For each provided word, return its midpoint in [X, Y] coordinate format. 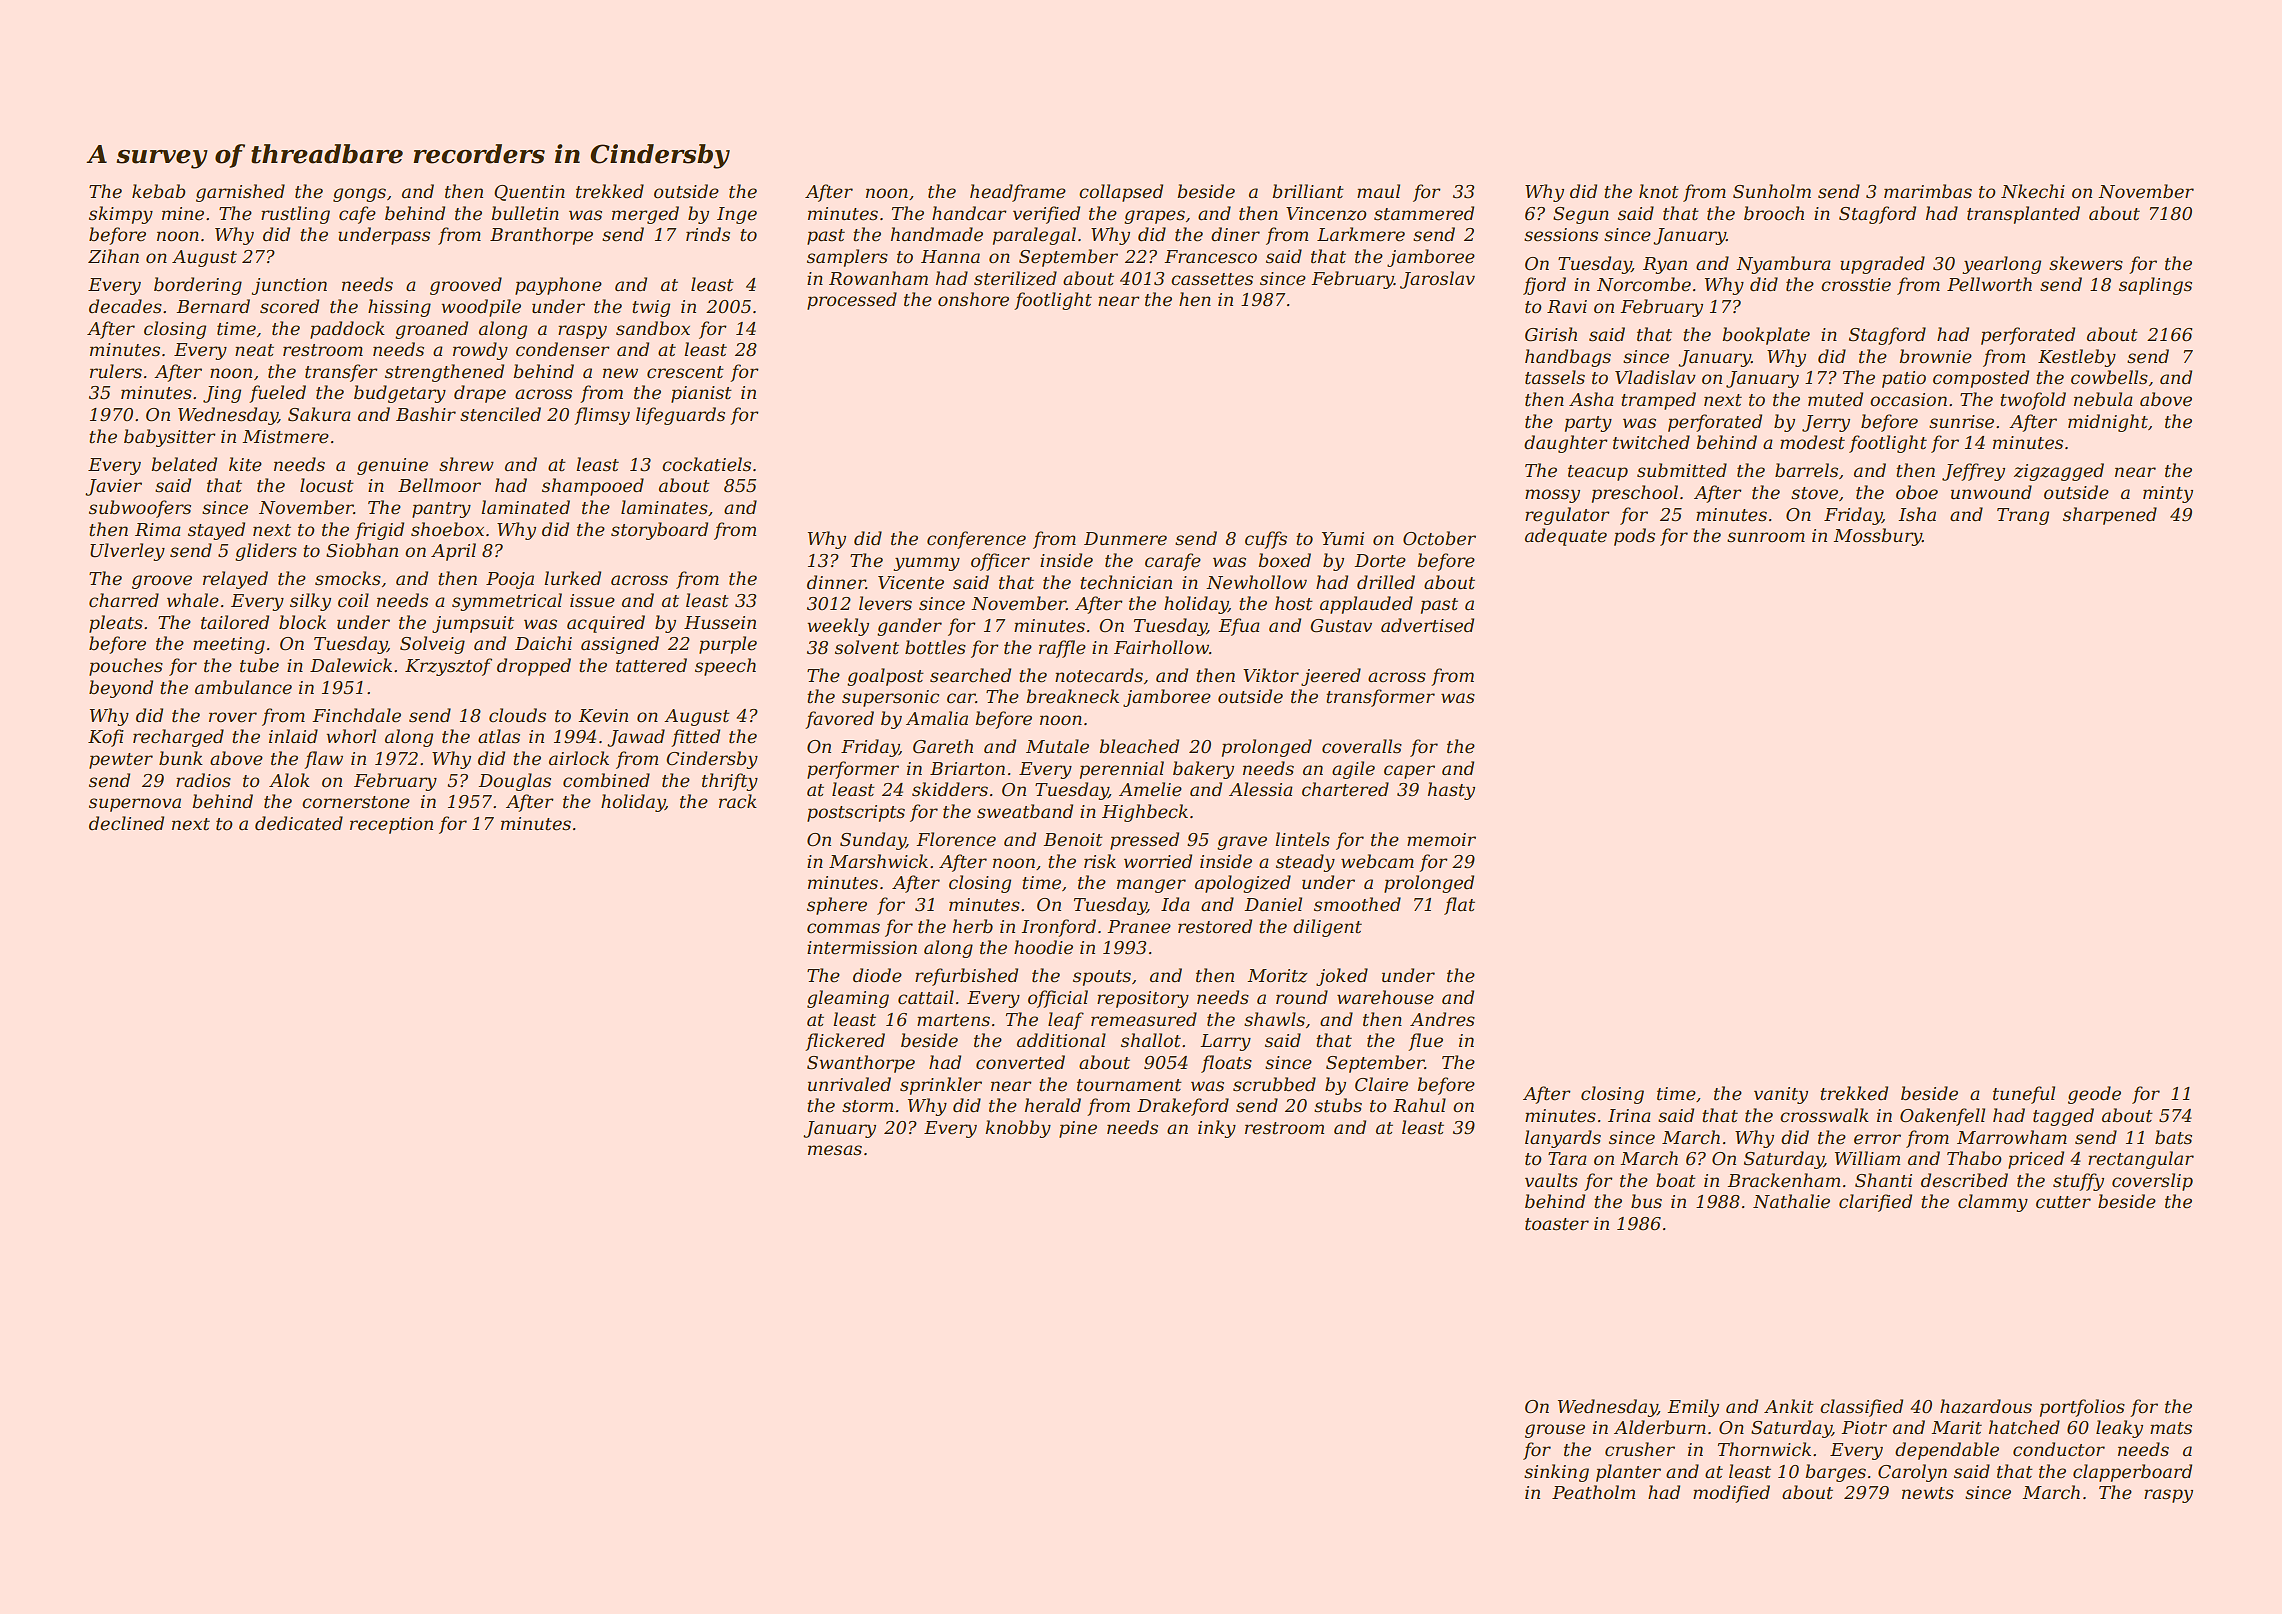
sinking [1556, 1473]
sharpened [2110, 516]
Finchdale [356, 715]
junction [289, 286]
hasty [1451, 791]
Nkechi [2033, 191]
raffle [1062, 649]
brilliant [1308, 191]
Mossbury [1877, 537]
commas [843, 928]
